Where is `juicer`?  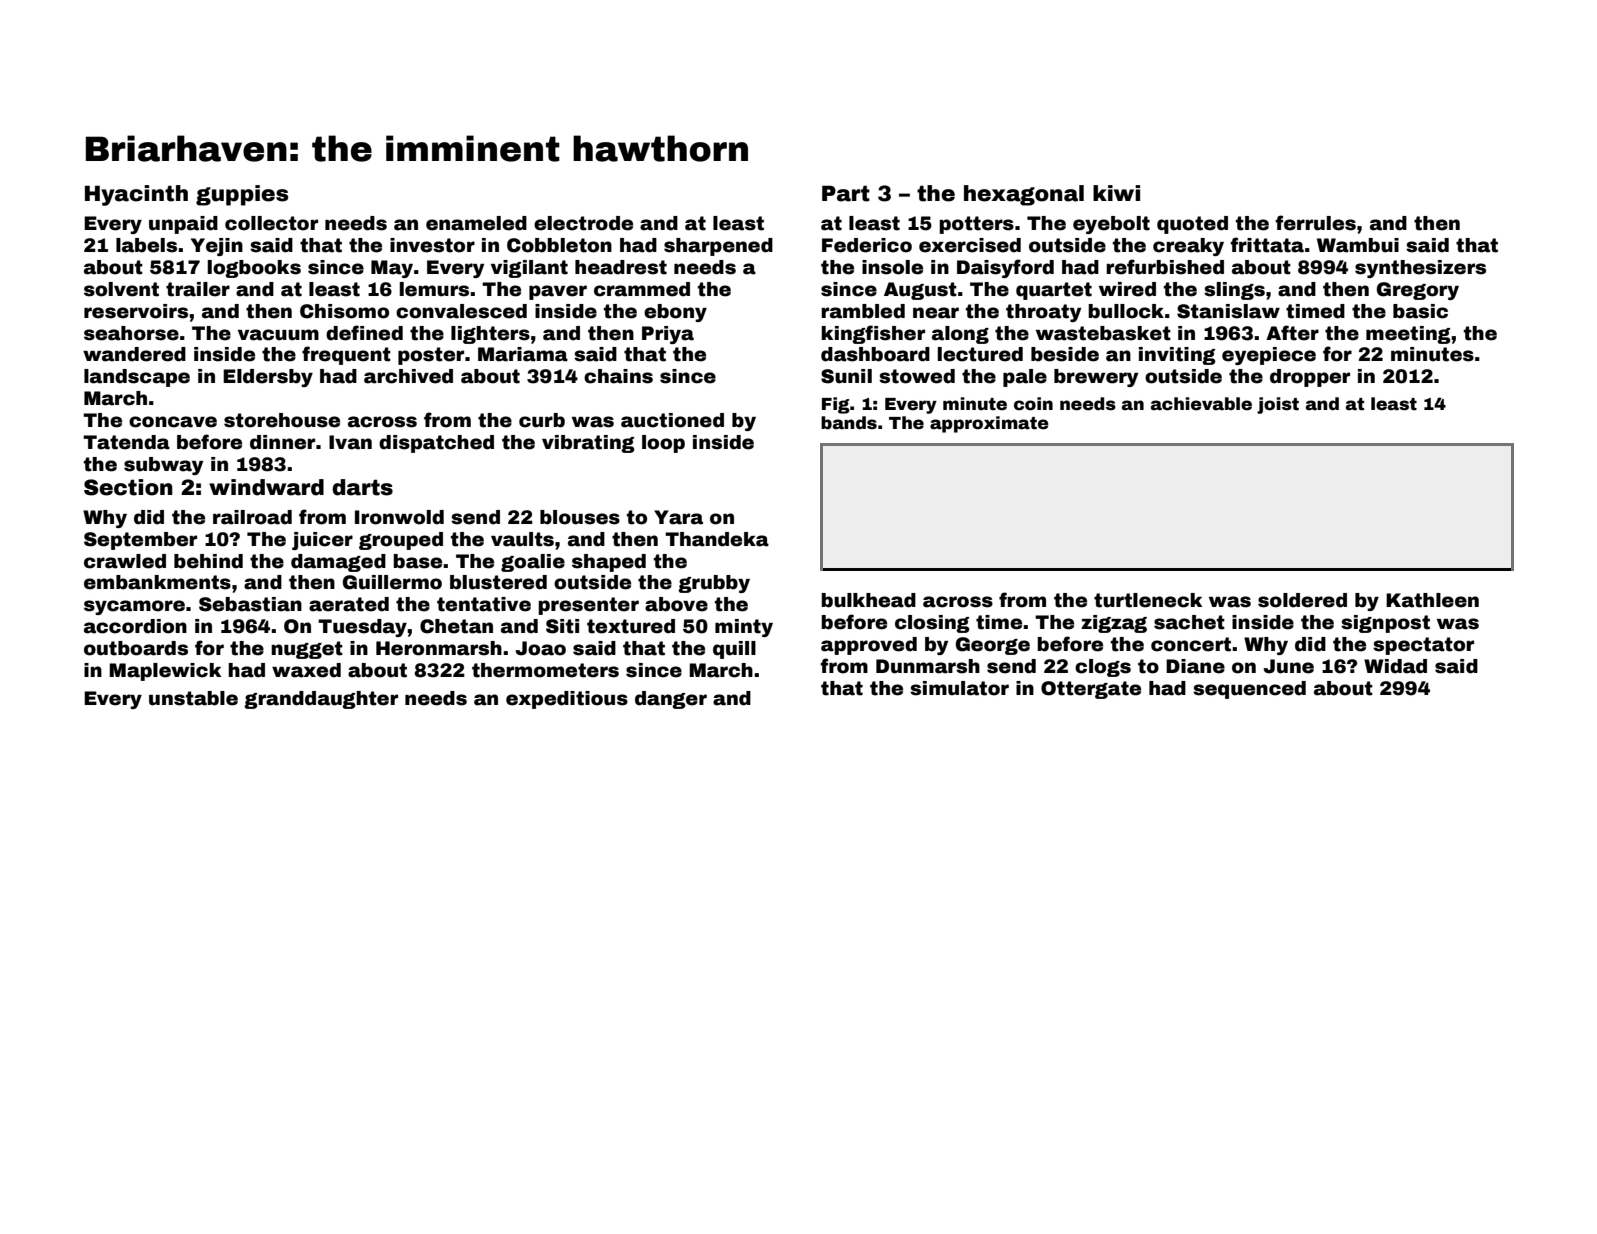
juicer is located at coordinates (322, 541).
